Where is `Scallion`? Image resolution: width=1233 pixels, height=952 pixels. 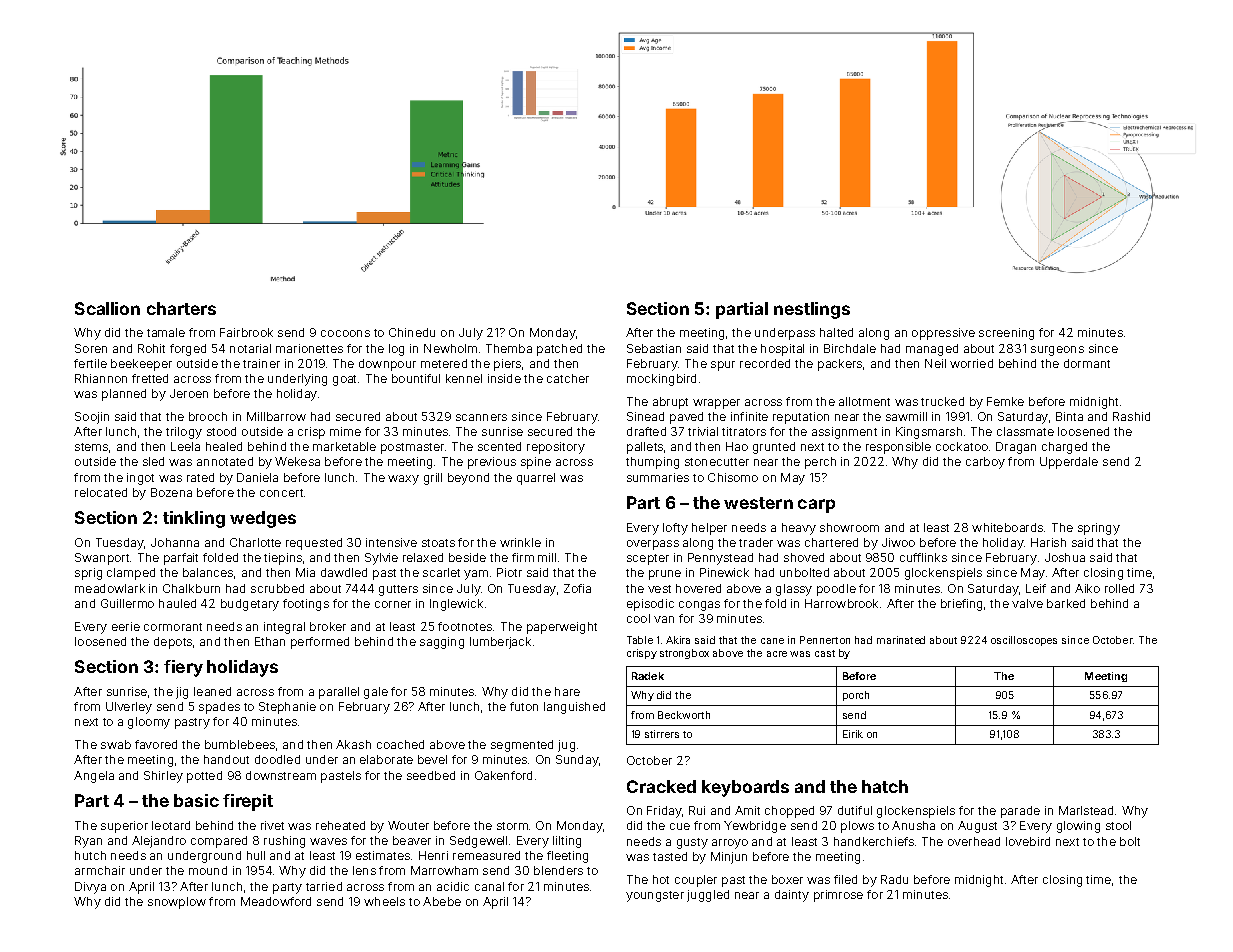
Scallion is located at coordinates (107, 308).
